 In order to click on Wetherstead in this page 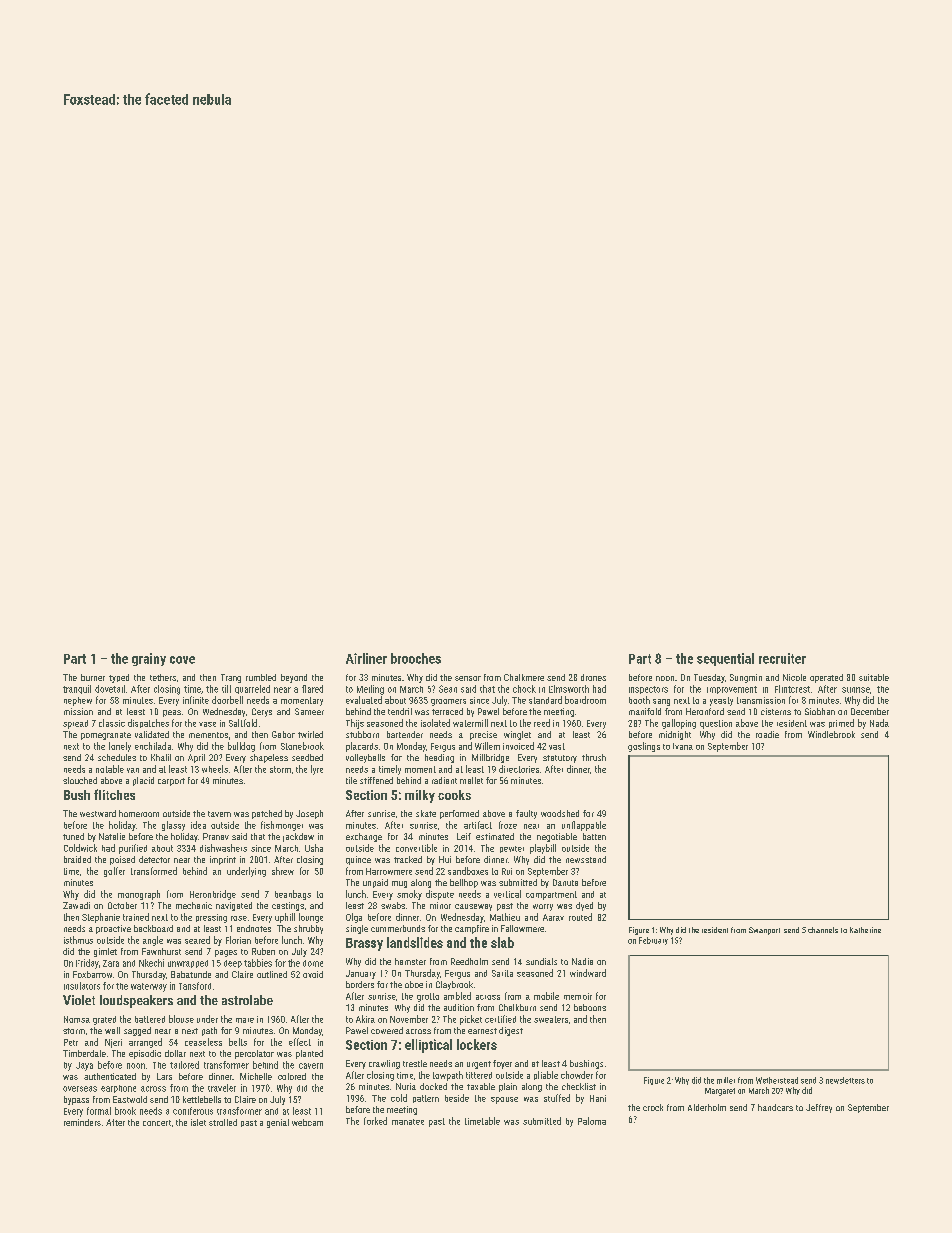, I will do `click(777, 1080)`.
